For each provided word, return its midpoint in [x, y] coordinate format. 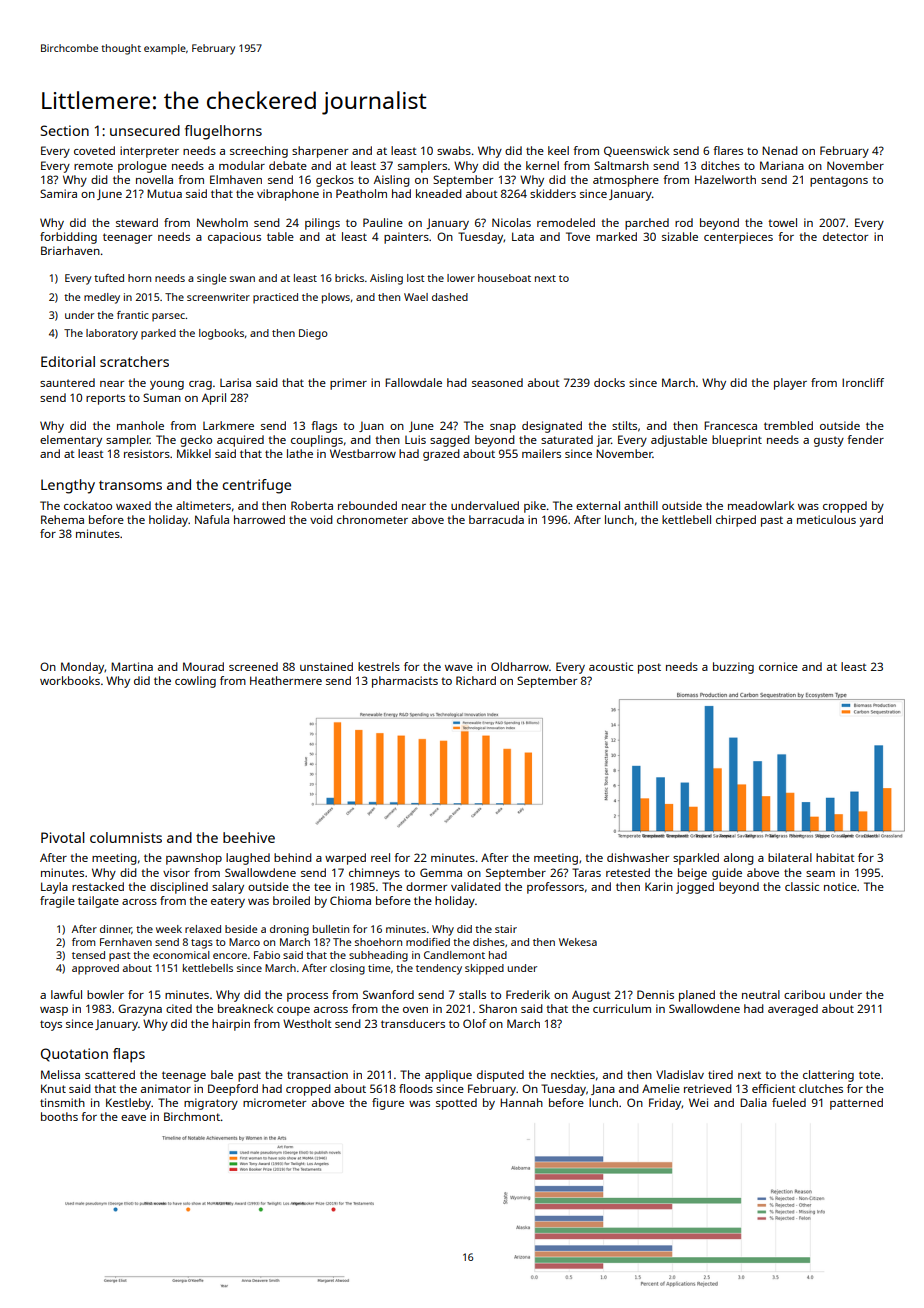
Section [65, 130]
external [598, 505]
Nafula [212, 519]
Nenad [780, 150]
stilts [624, 425]
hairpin [231, 1025]
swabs [454, 150]
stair [506, 929]
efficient [774, 1088]
